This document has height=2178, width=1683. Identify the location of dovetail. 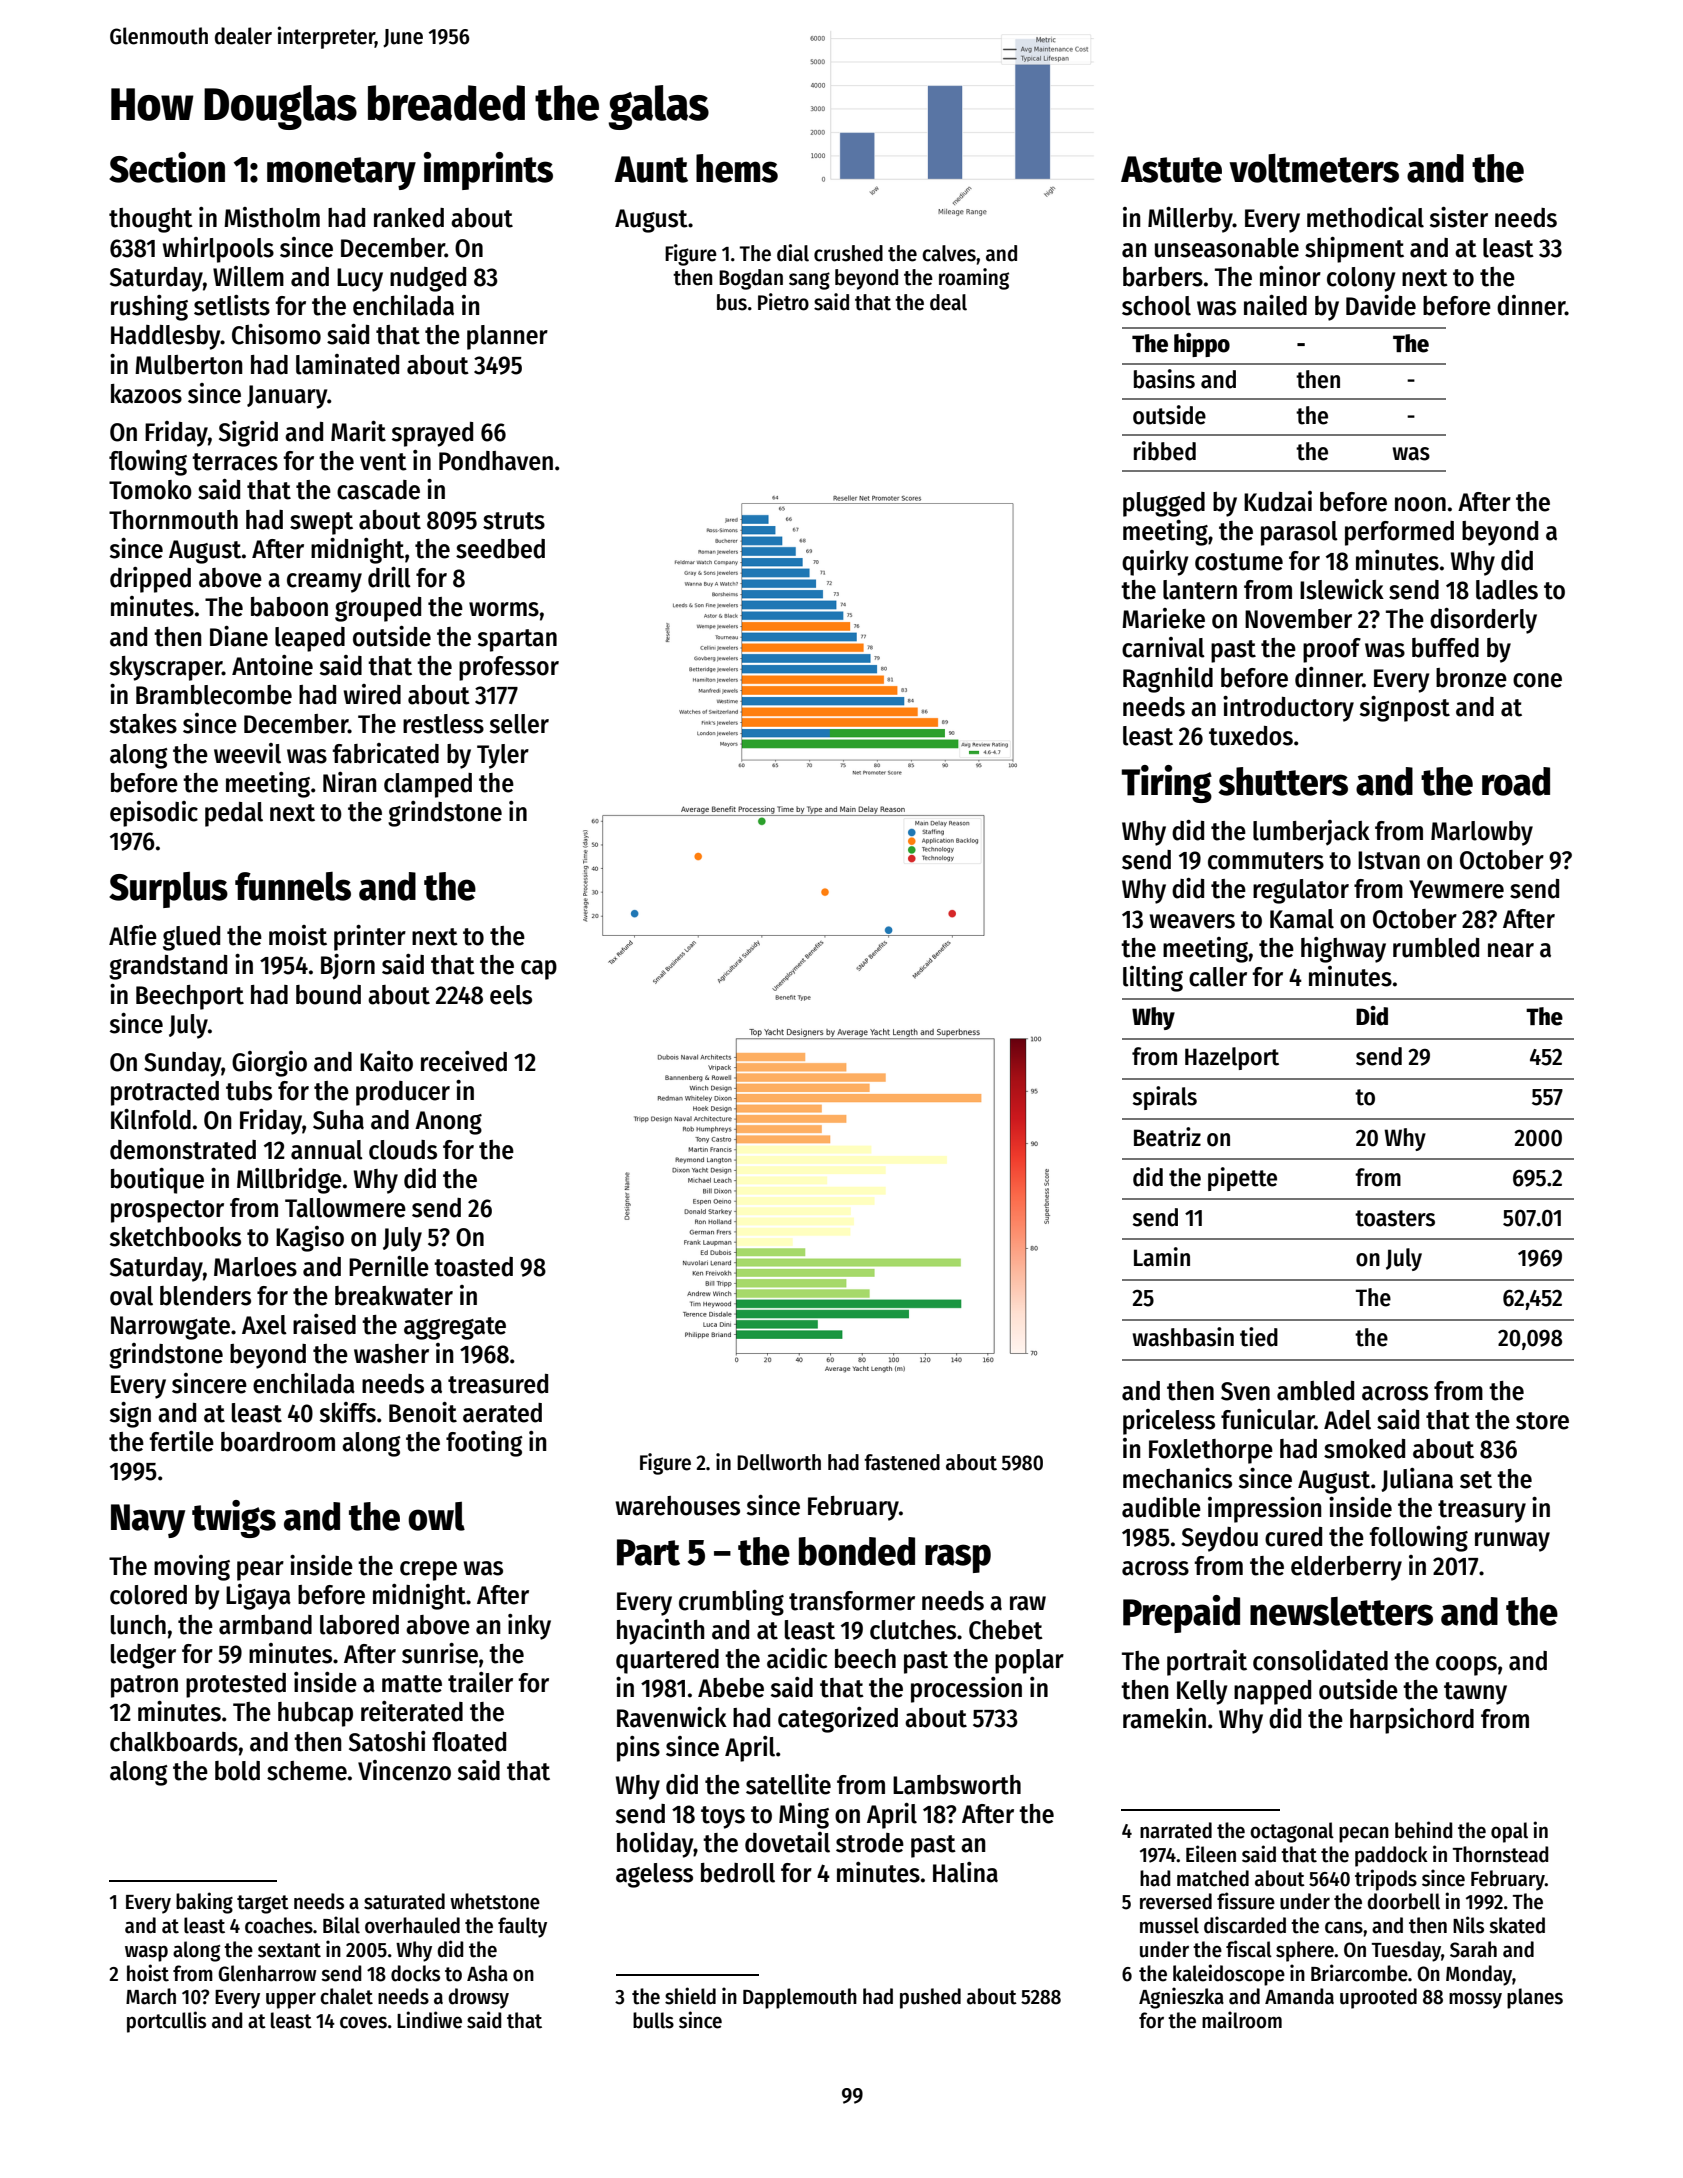
(787, 1842).
